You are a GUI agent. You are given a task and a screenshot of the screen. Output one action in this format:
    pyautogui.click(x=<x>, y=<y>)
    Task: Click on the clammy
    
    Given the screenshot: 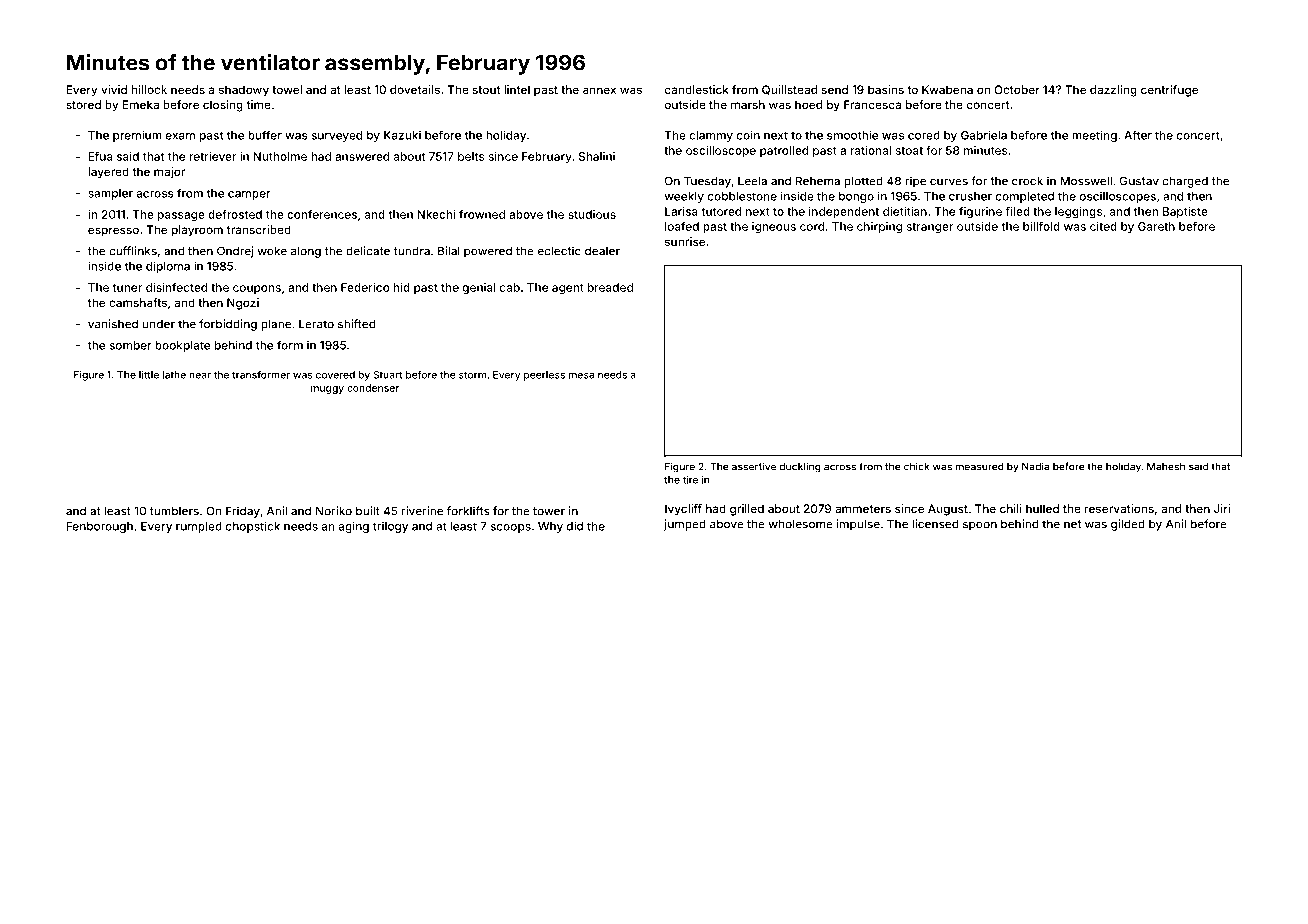 What is the action you would take?
    pyautogui.click(x=711, y=136)
